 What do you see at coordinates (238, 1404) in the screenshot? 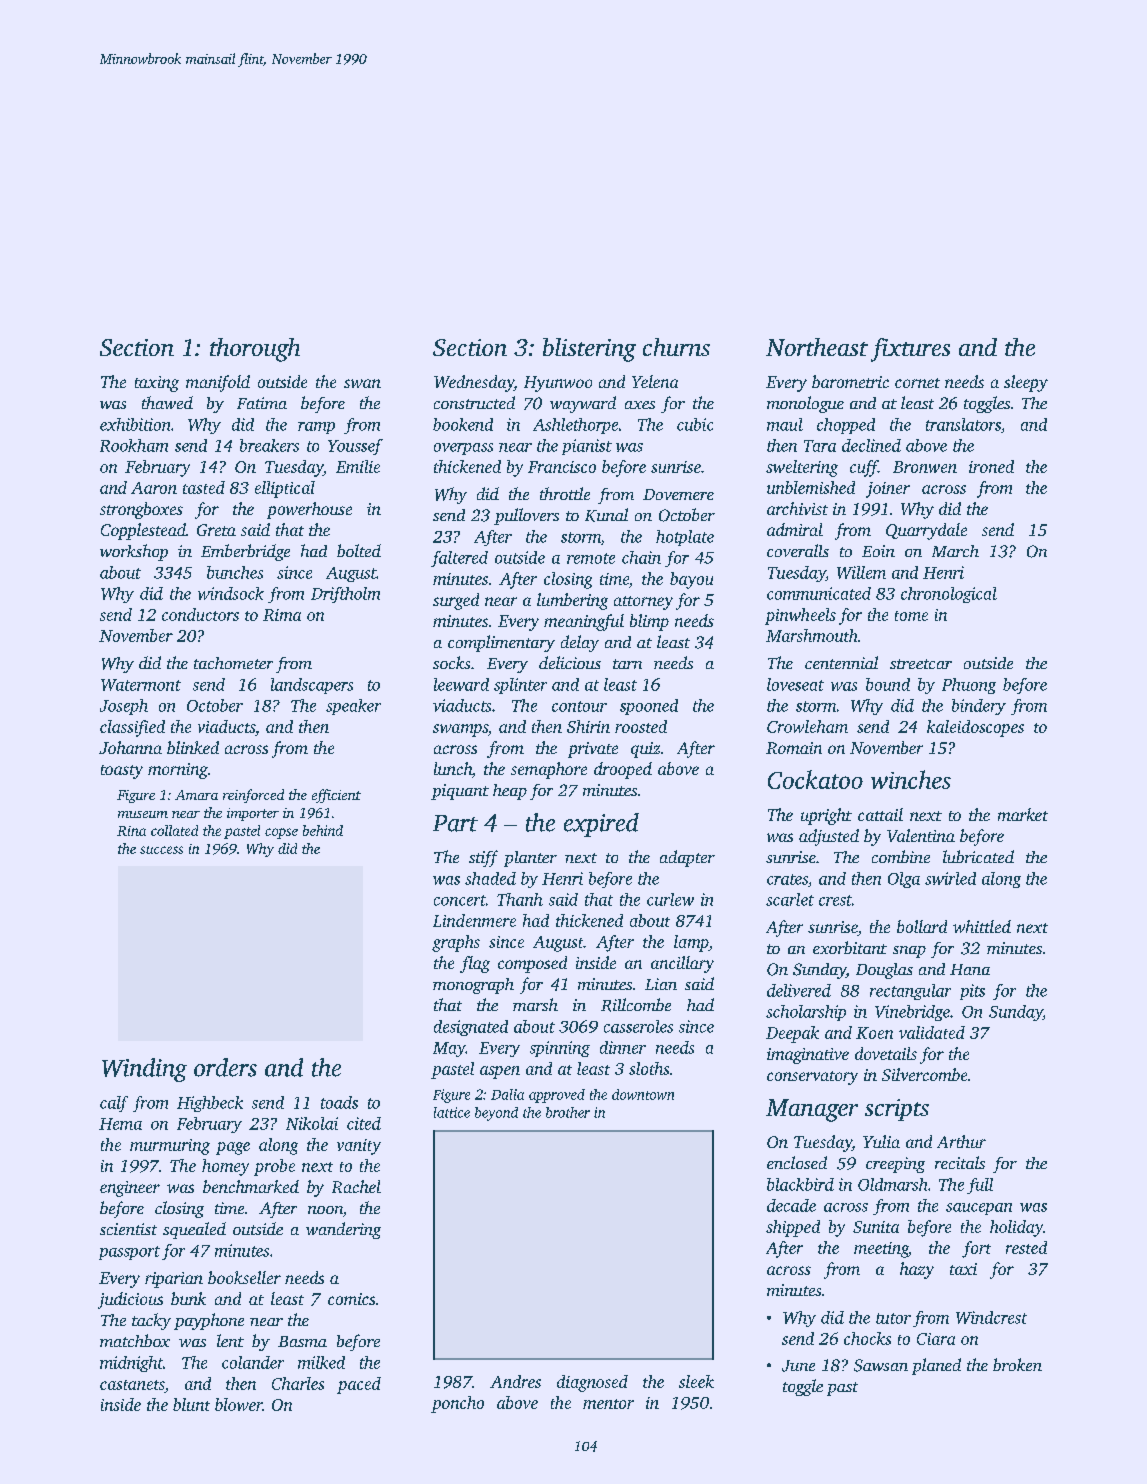
I see `blower` at bounding box center [238, 1404].
